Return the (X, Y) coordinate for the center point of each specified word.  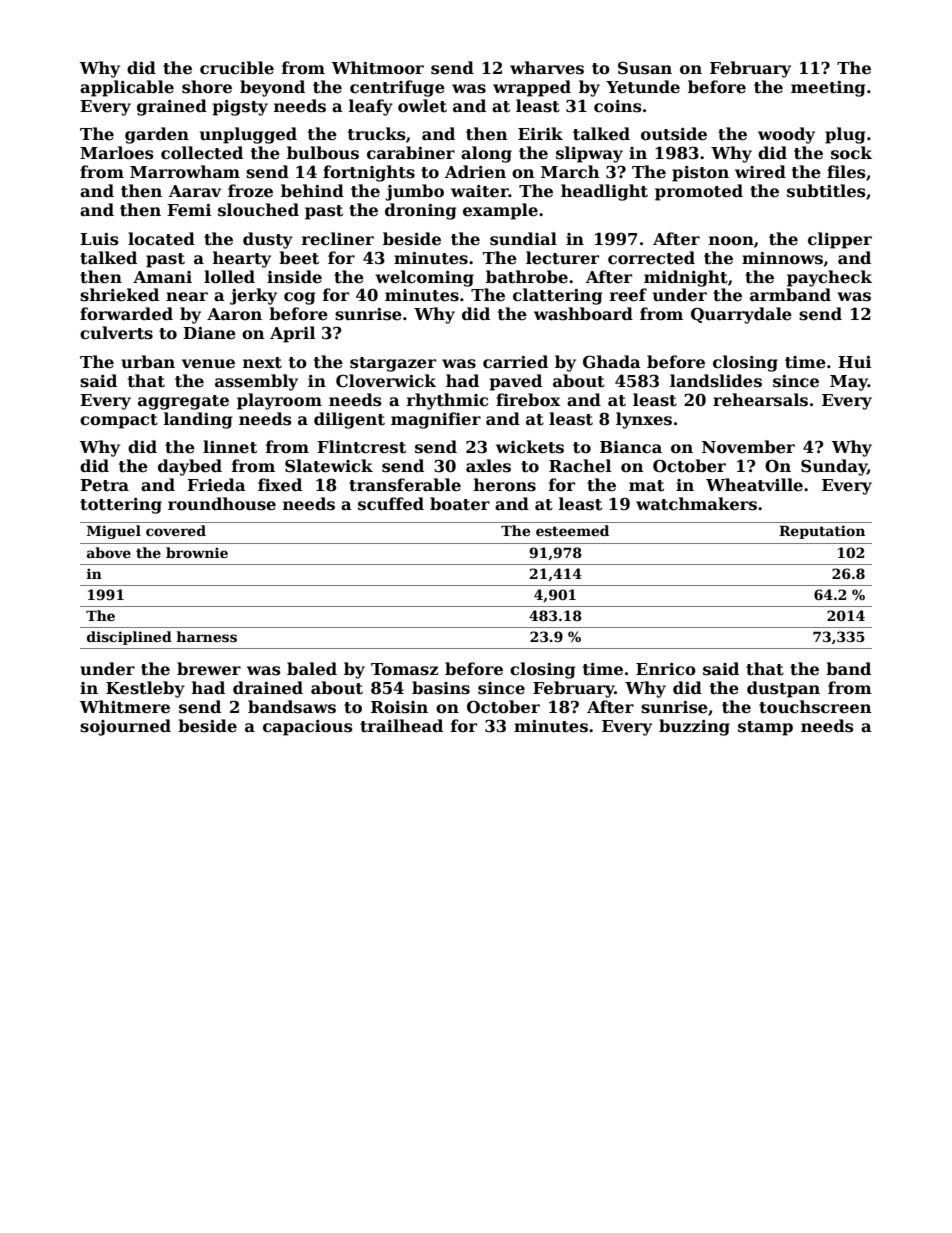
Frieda (216, 485)
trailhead (401, 726)
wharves (547, 68)
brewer (209, 669)
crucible (237, 68)
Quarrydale (741, 315)
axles (488, 466)
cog (300, 298)
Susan (645, 68)
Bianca (631, 447)
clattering (558, 296)
